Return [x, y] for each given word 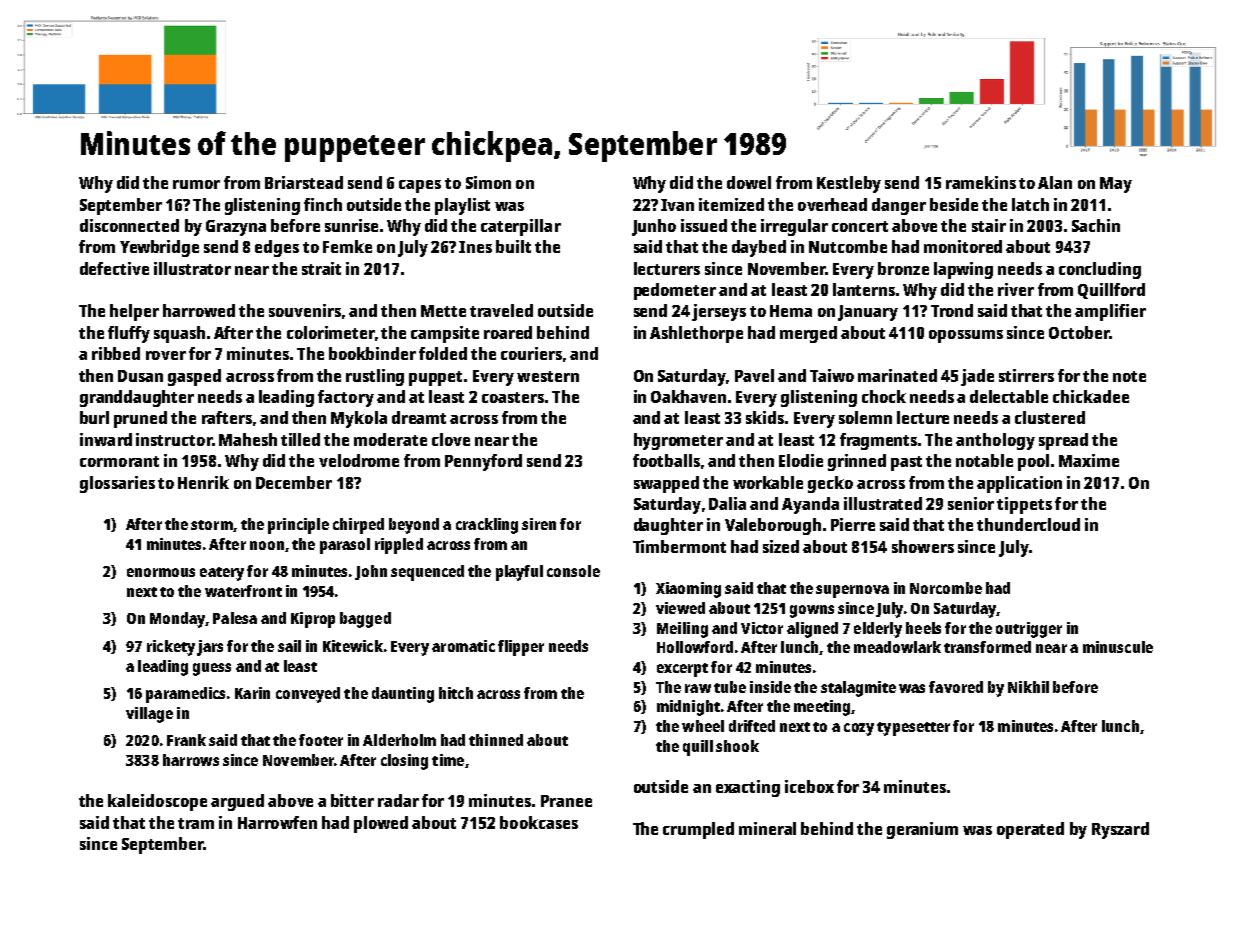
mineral [767, 828]
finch [323, 204]
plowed [381, 824]
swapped [666, 484]
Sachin [1096, 225]
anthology [995, 441]
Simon [488, 182]
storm [212, 525]
